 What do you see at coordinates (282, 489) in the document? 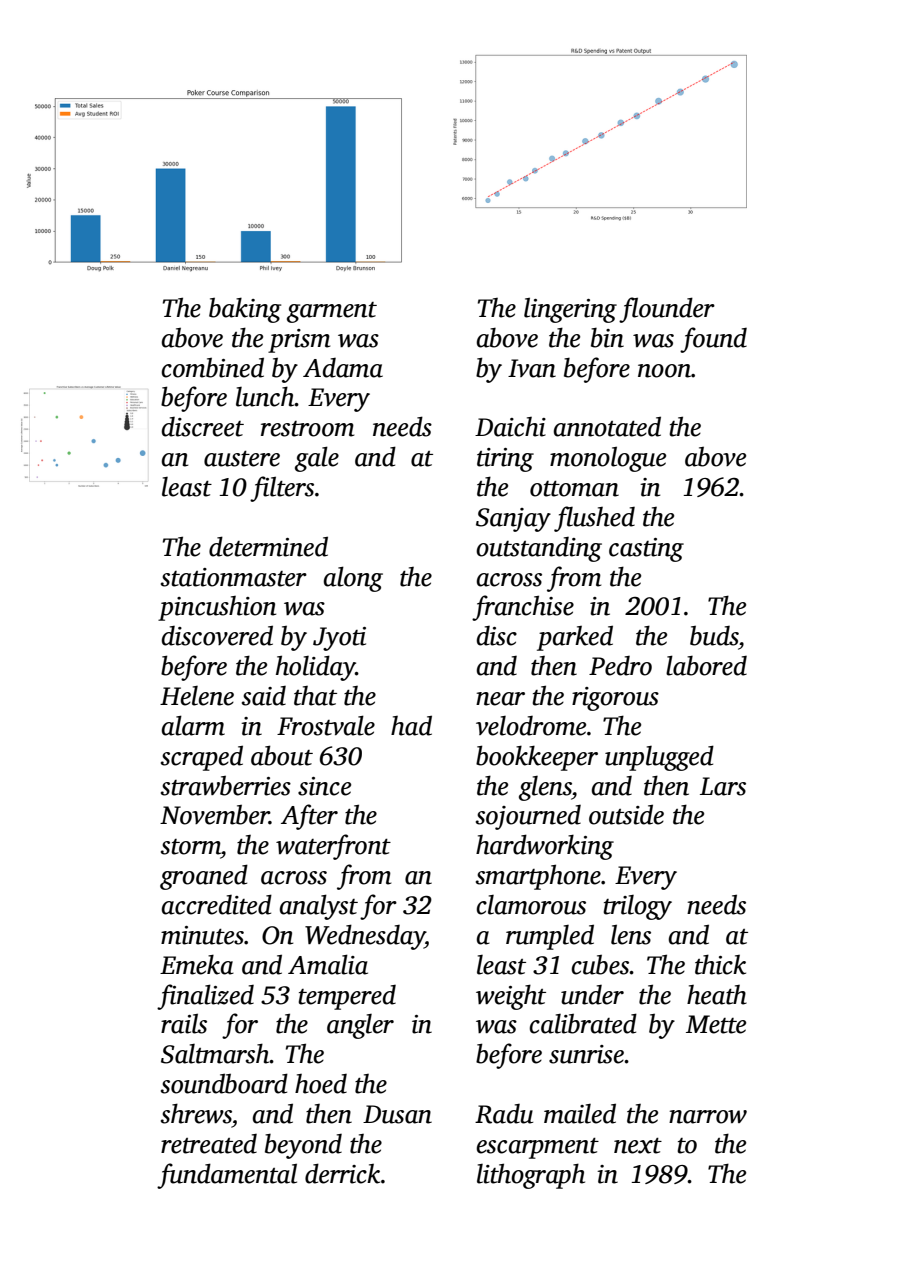
I see `filters` at bounding box center [282, 489].
